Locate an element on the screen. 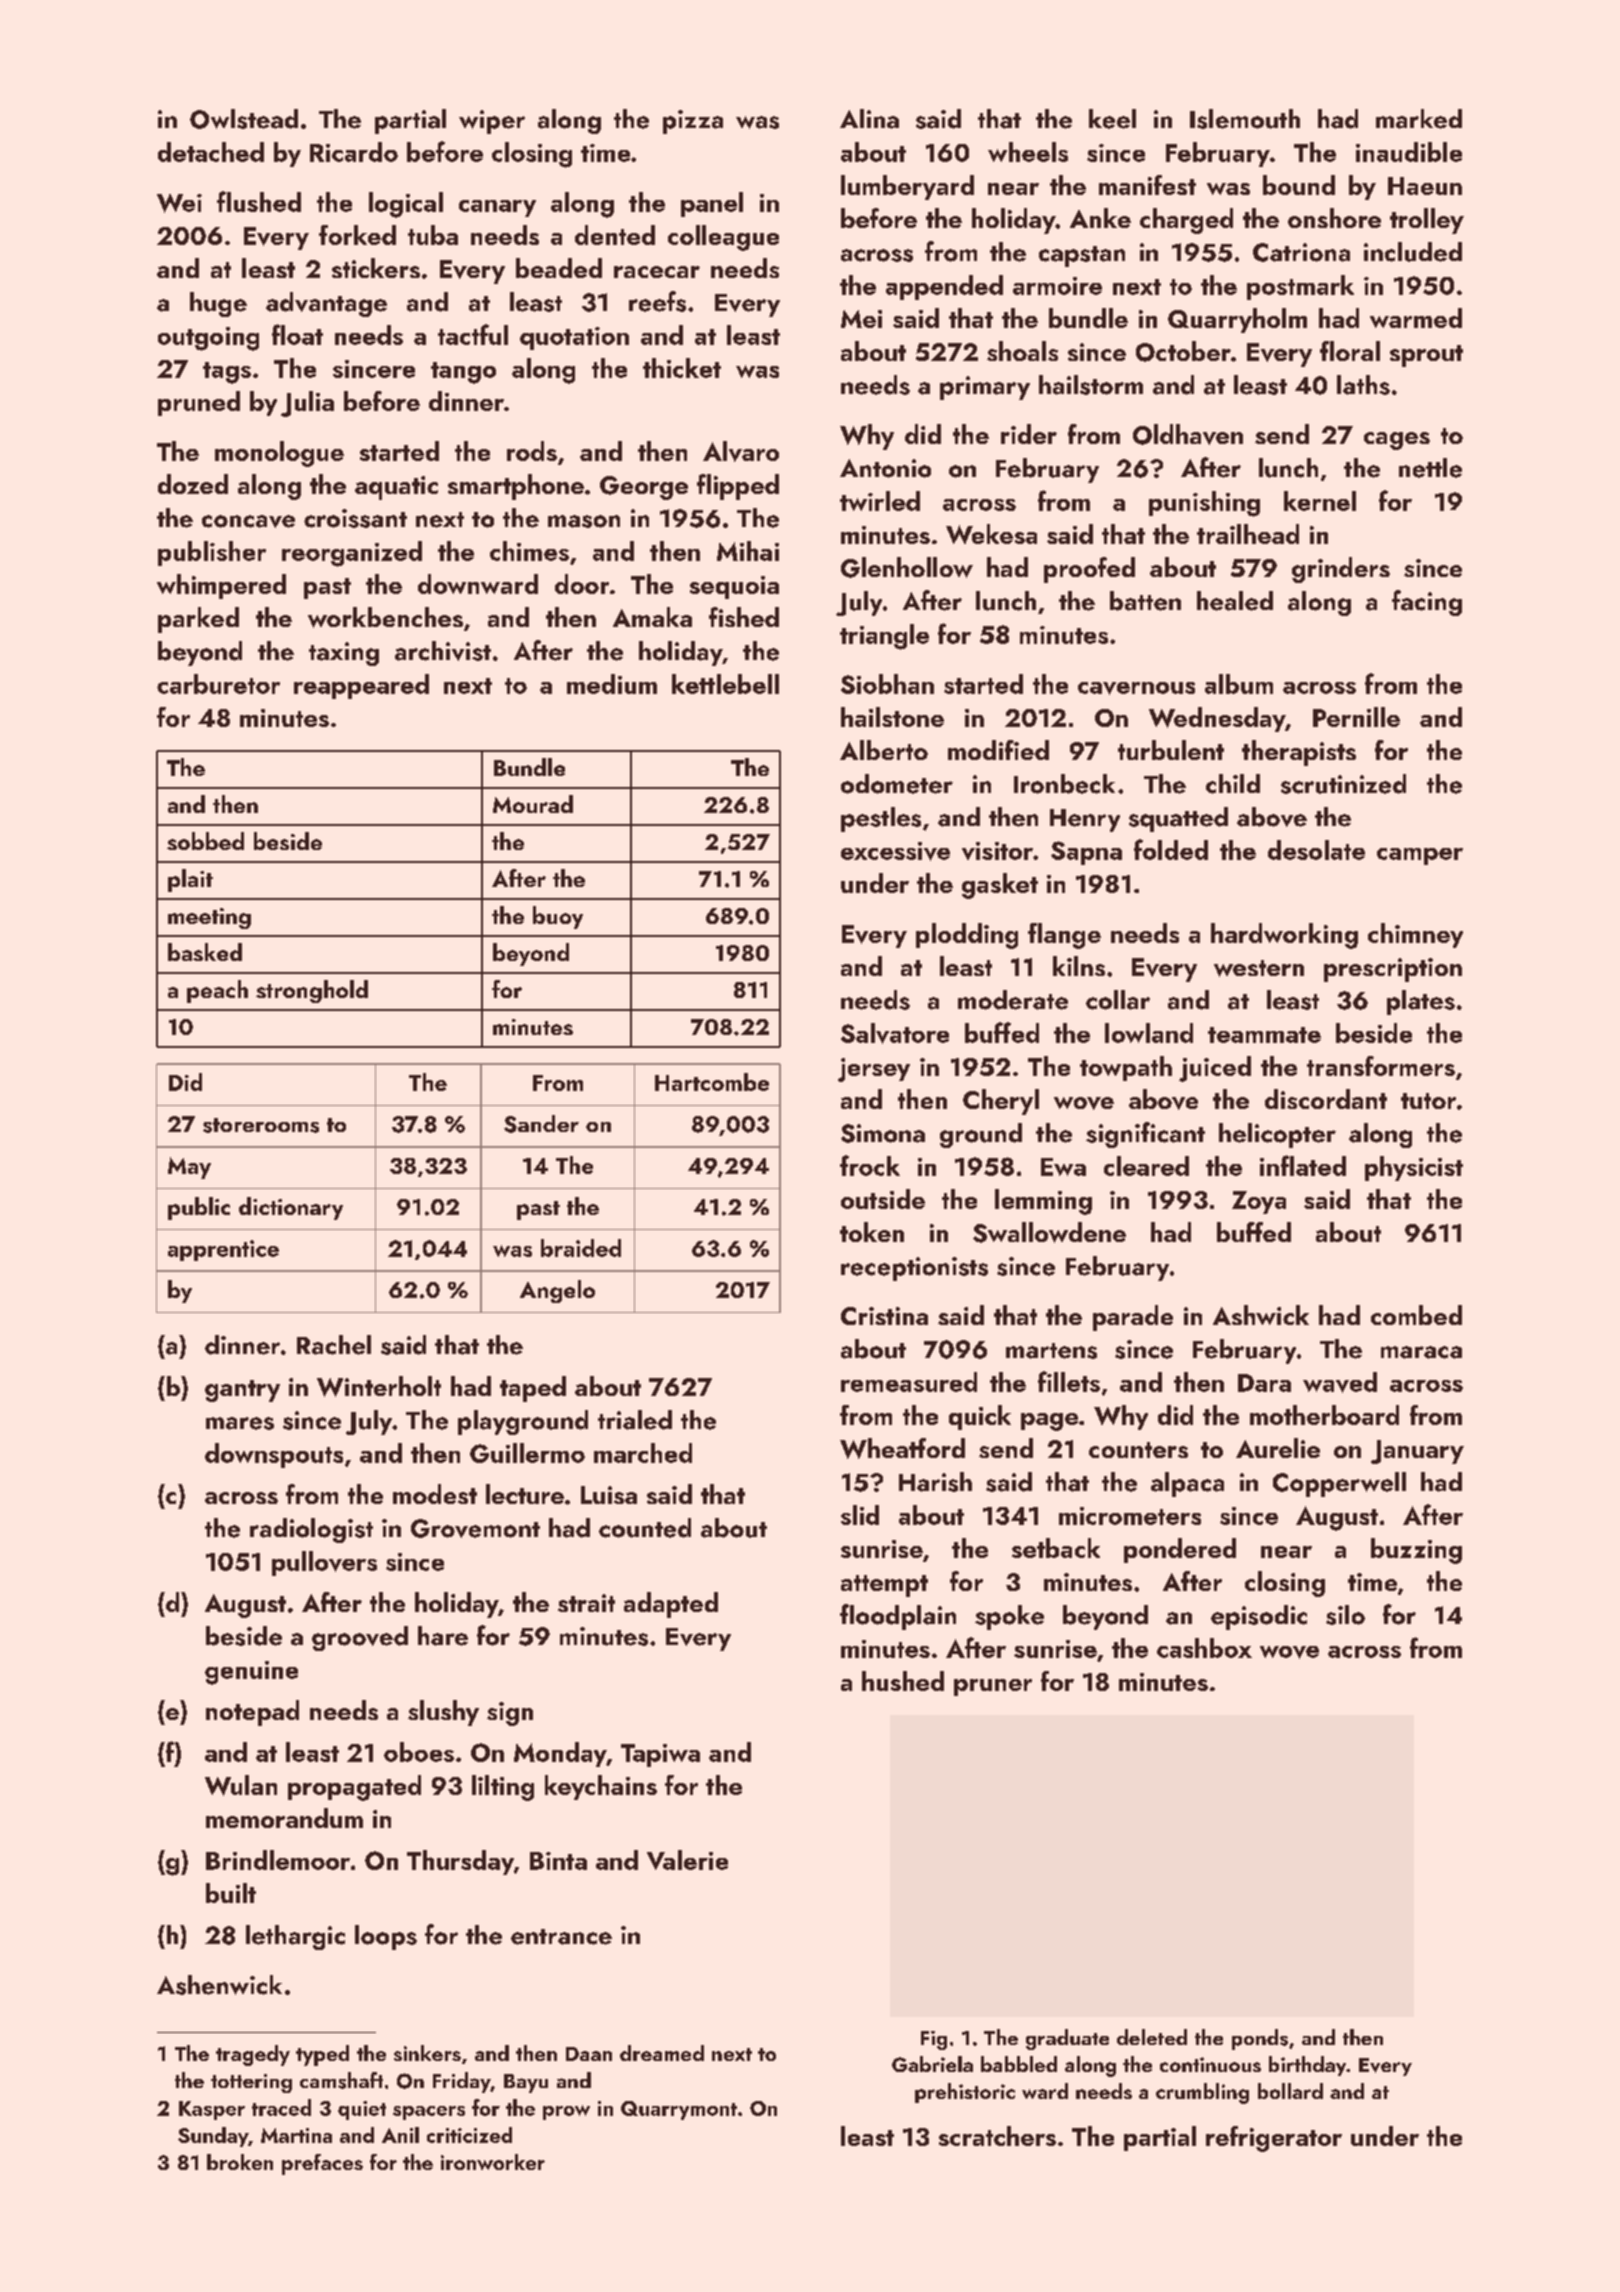 This screenshot has height=2292, width=1620. wiper is located at coordinates (492, 122).
